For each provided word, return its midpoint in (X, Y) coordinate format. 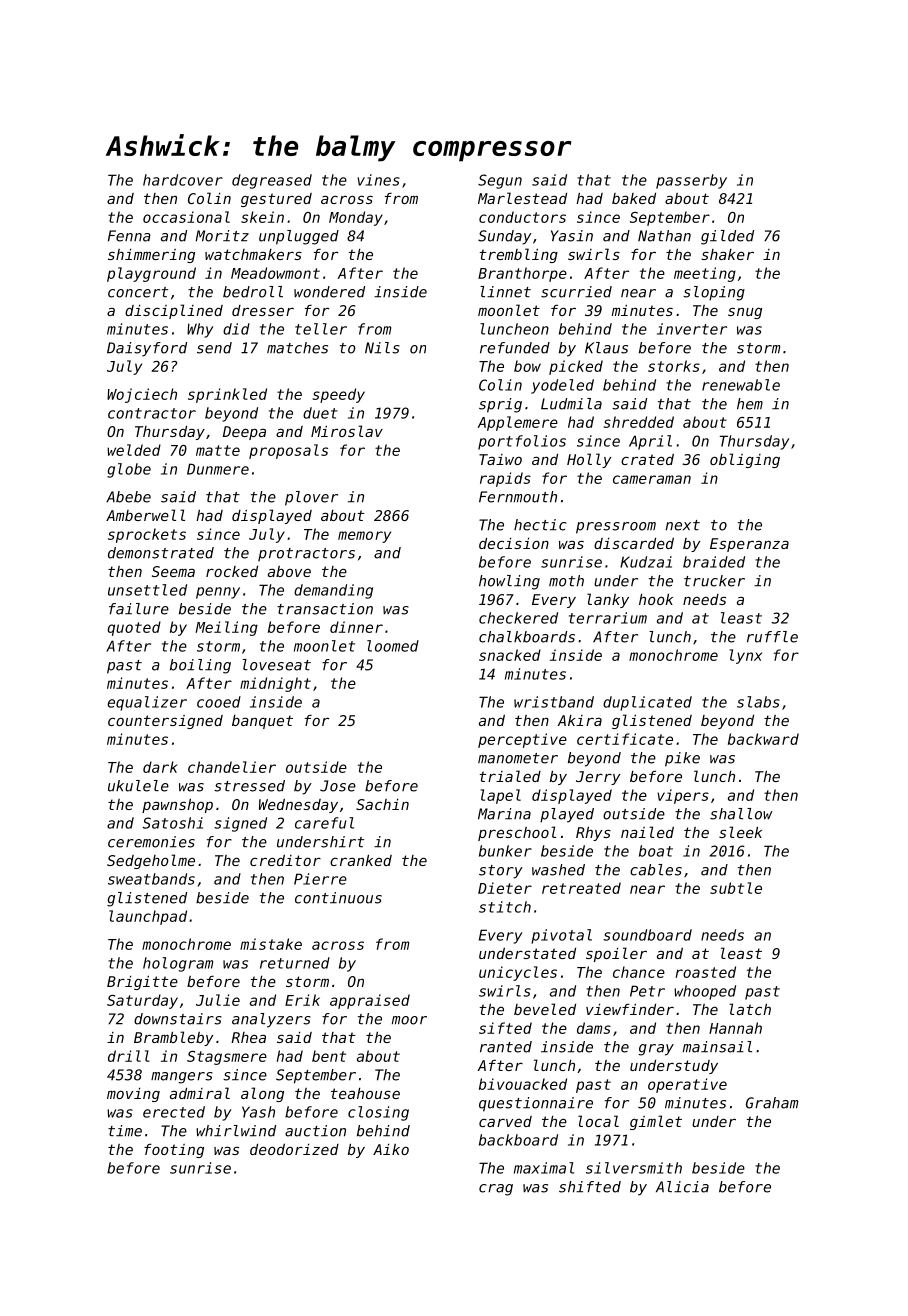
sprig (500, 405)
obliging (745, 460)
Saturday (142, 1001)
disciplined (174, 311)
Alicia (682, 1187)
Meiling (226, 628)
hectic (540, 525)
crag (496, 1190)
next (683, 525)
